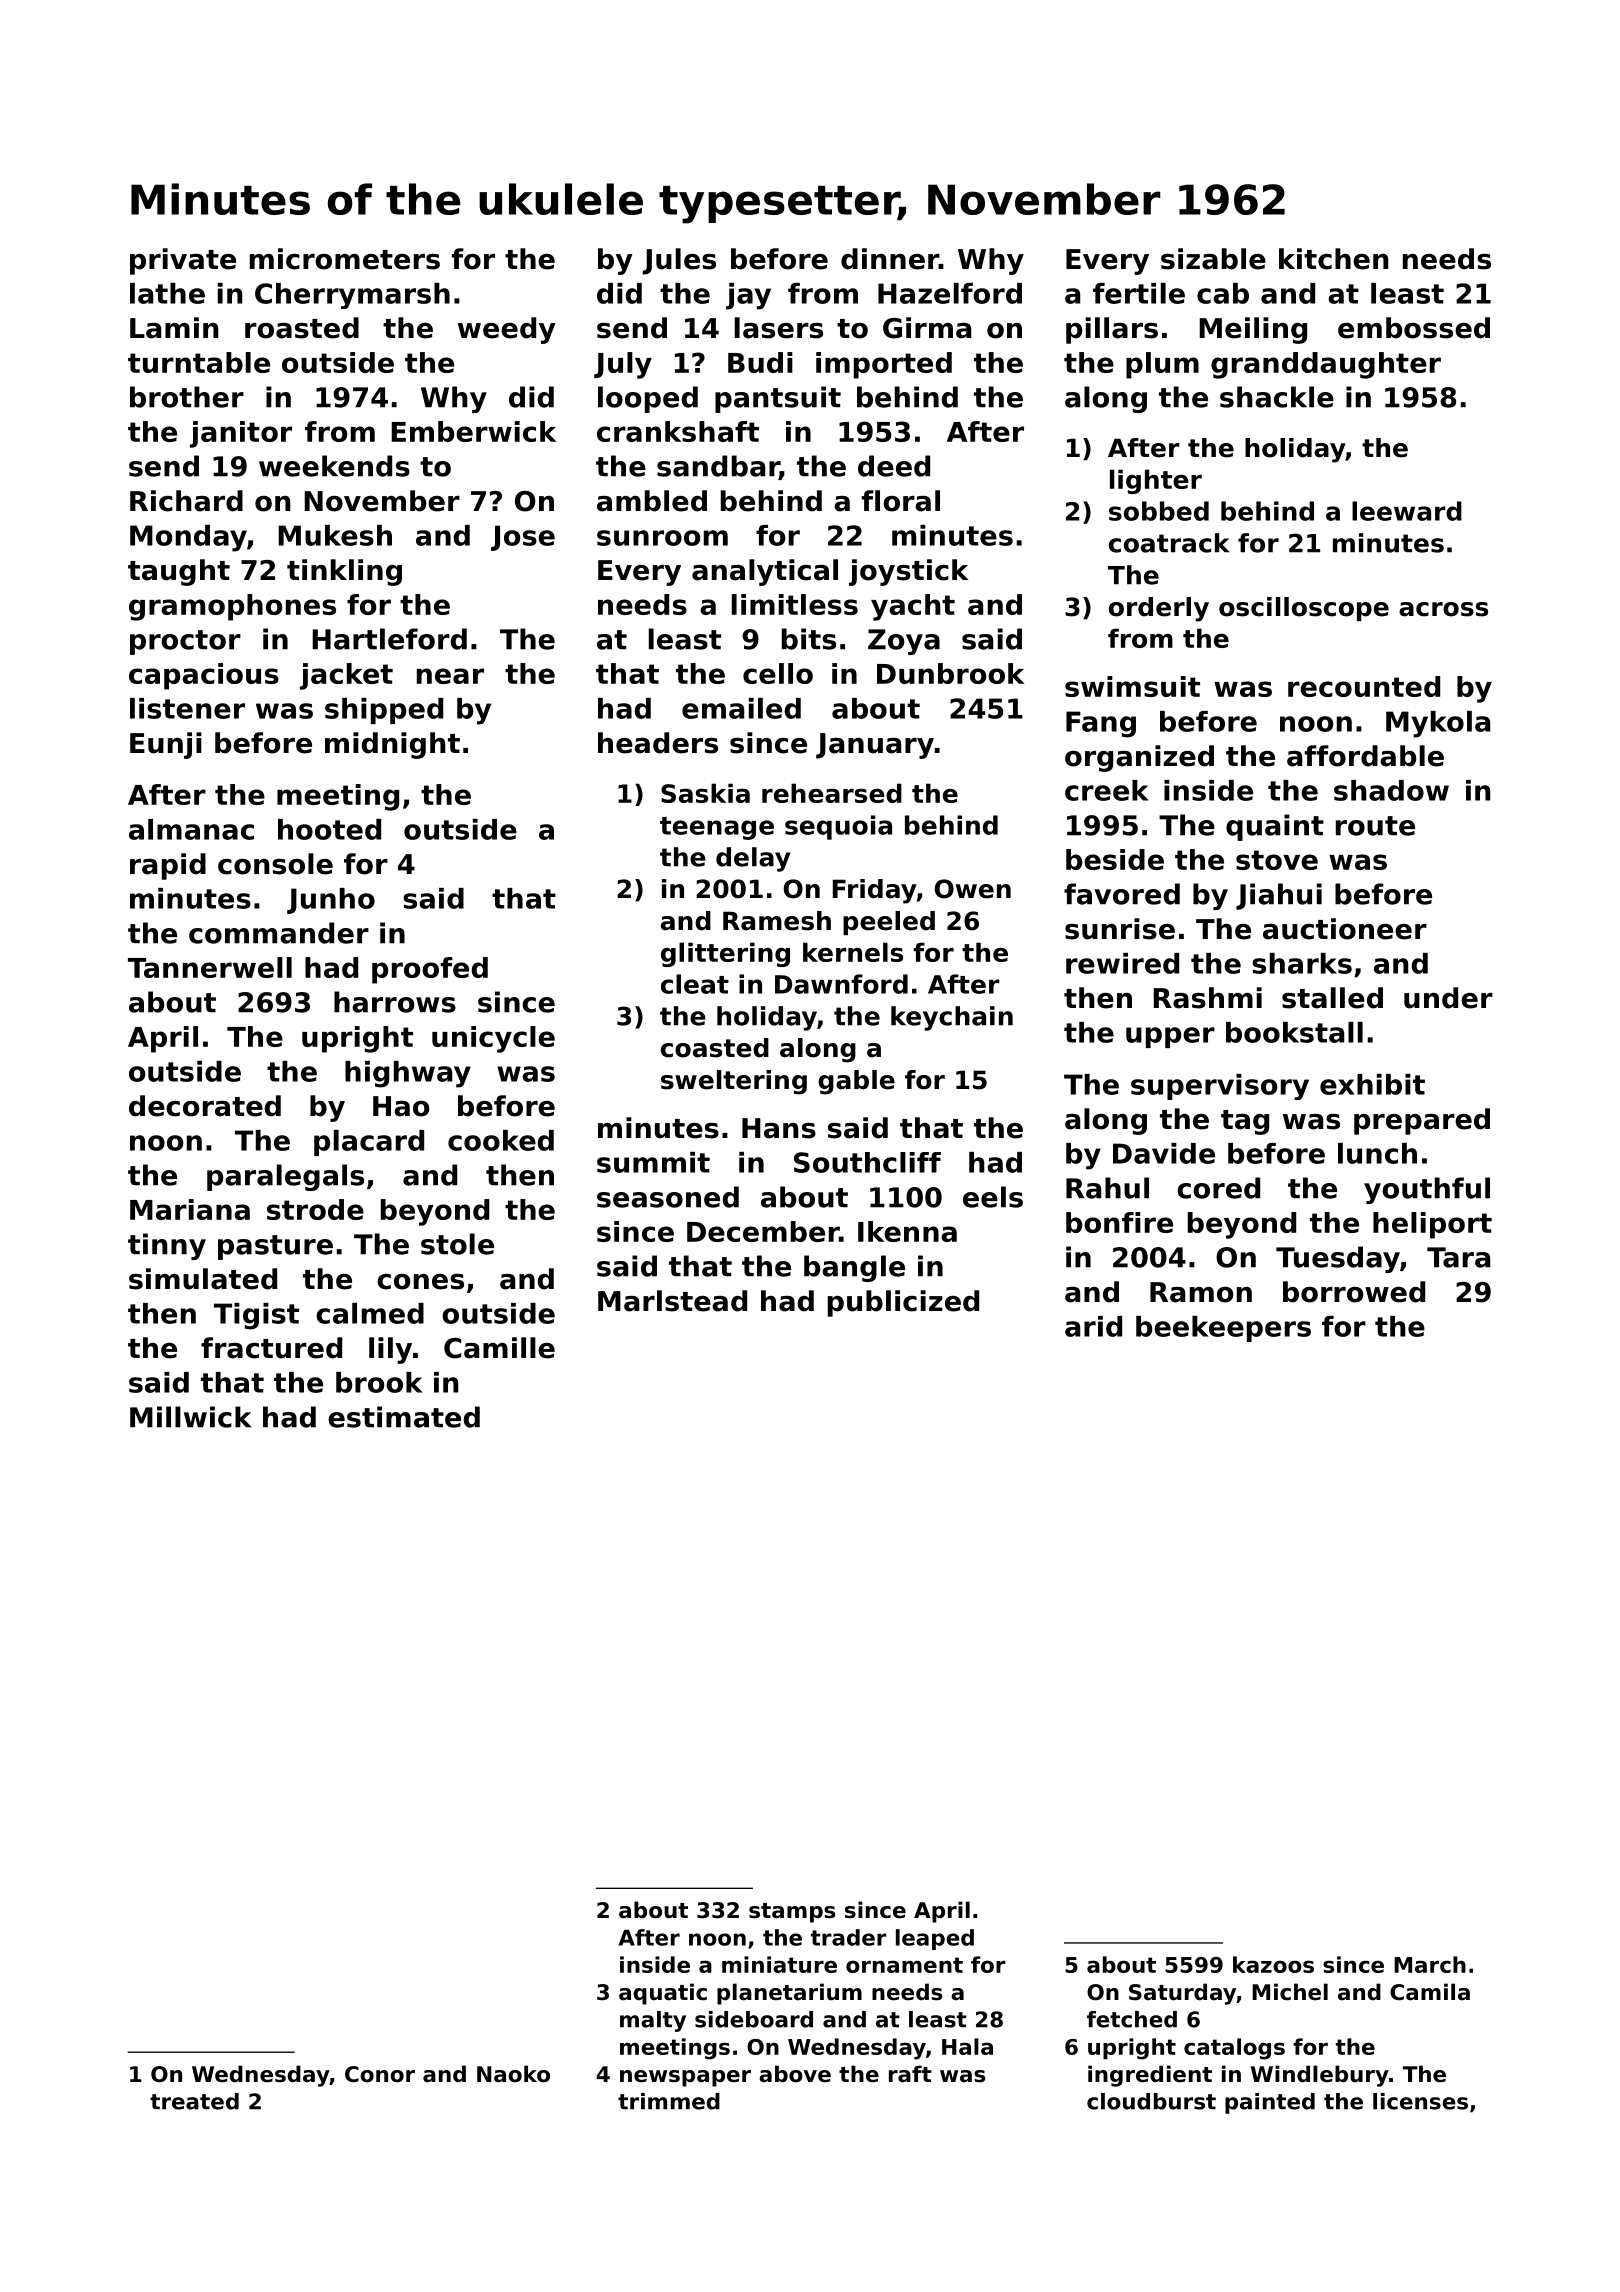 The height and width of the document is (2292, 1620). What do you see at coordinates (1458, 1257) in the document?
I see `Tara` at bounding box center [1458, 1257].
